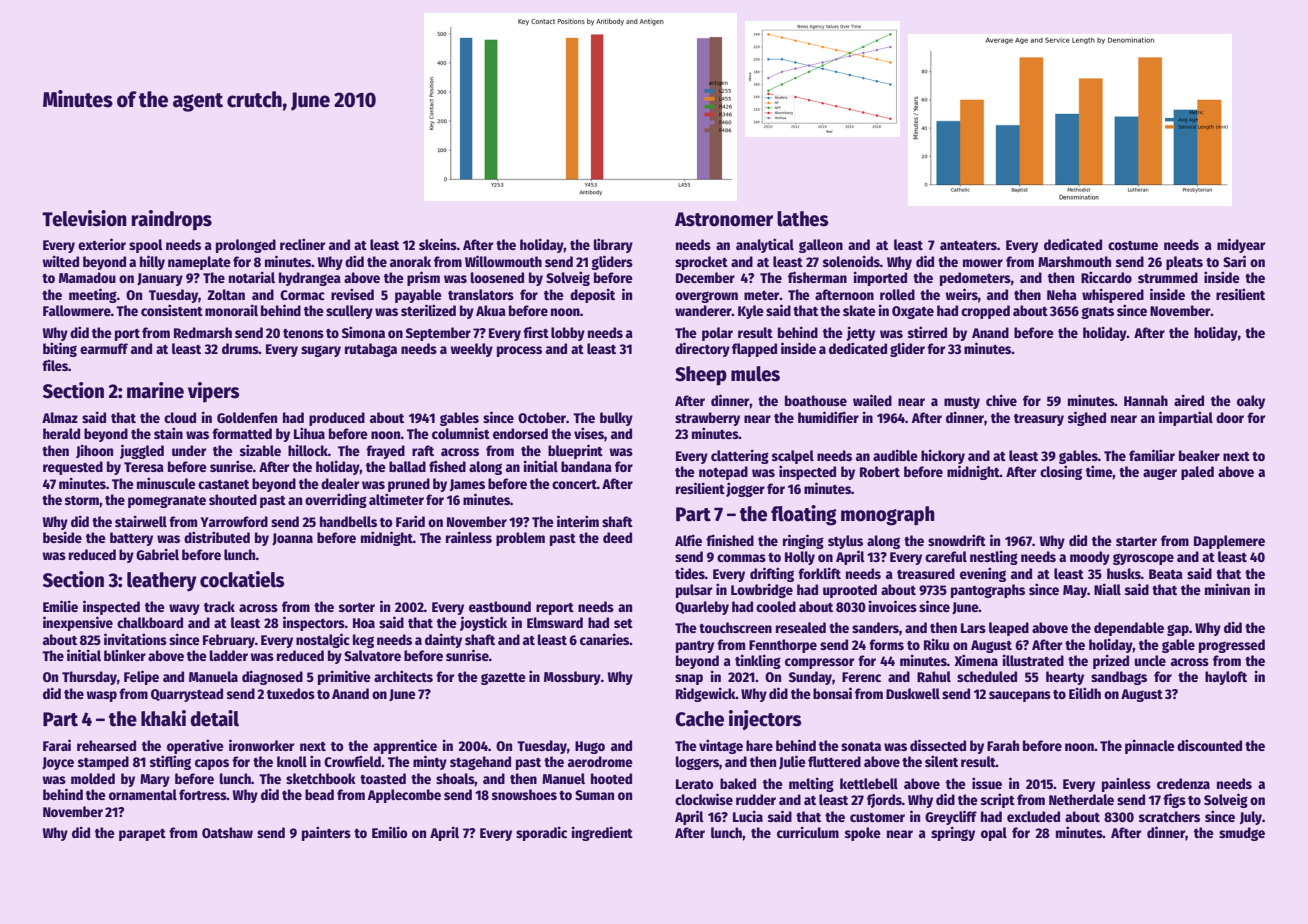  What do you see at coordinates (1227, 589) in the document?
I see `minivan` at bounding box center [1227, 589].
